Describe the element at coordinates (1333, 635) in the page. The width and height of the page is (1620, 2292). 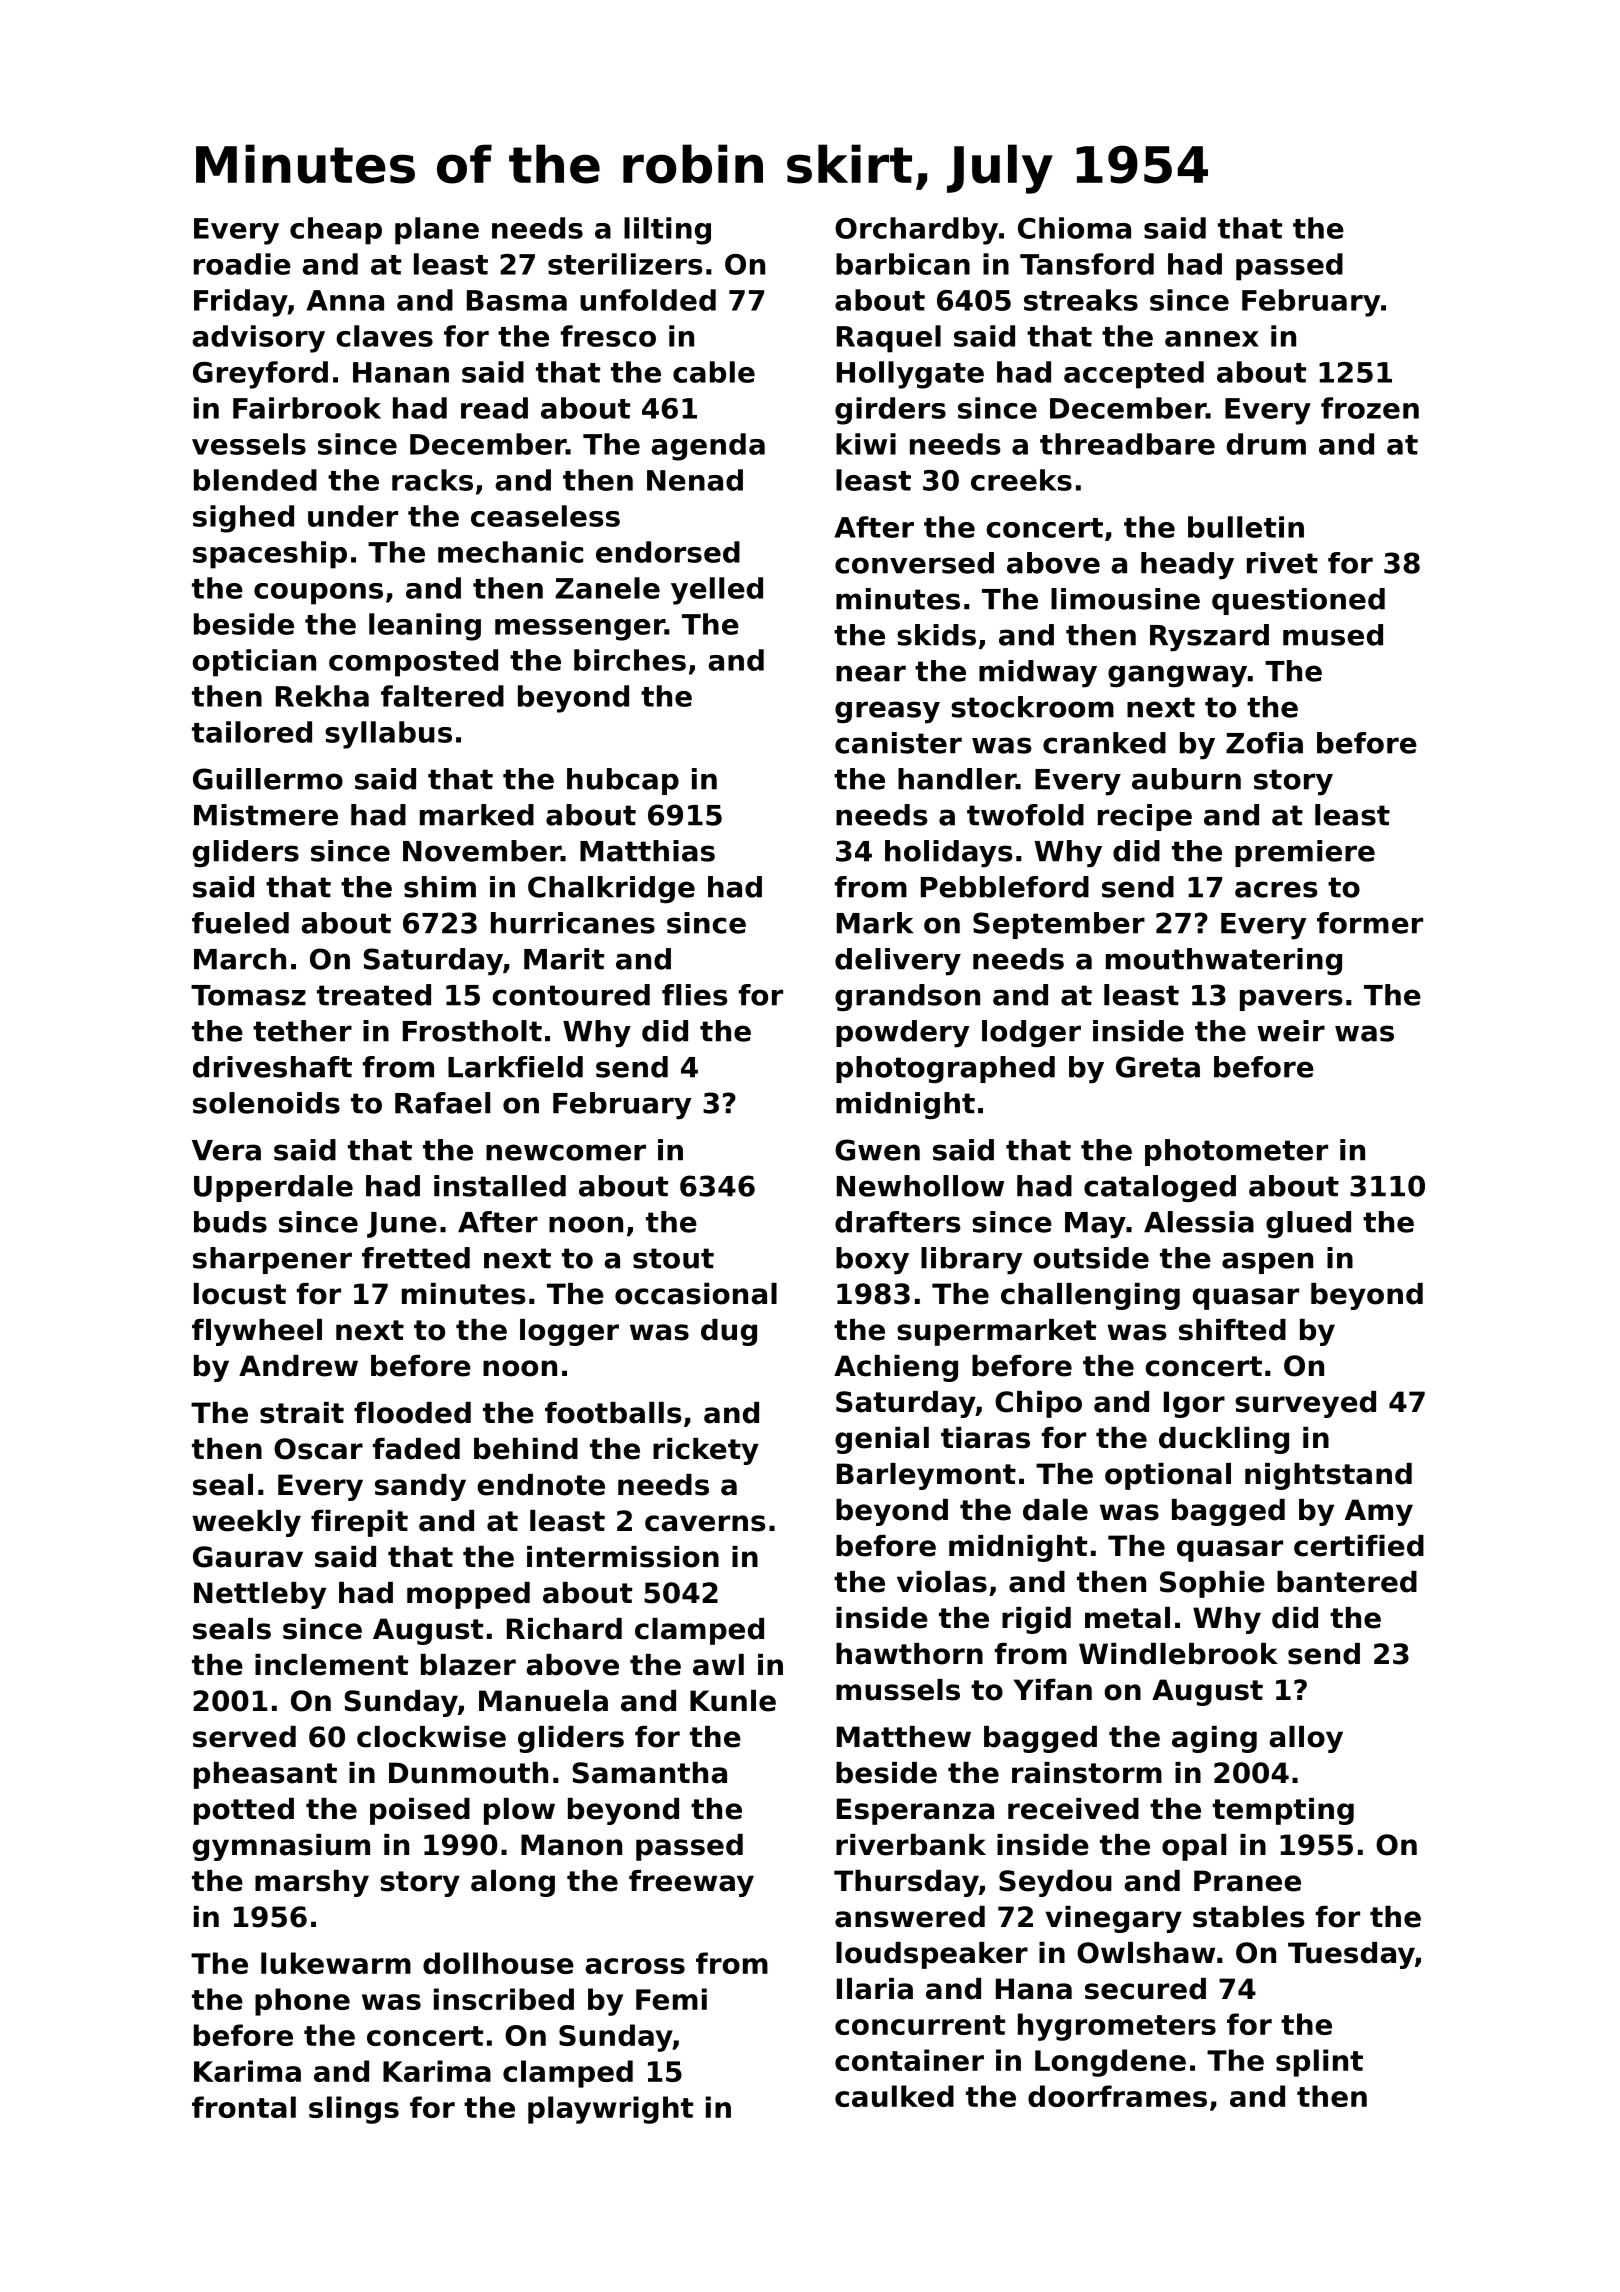
I see `mused` at that location.
